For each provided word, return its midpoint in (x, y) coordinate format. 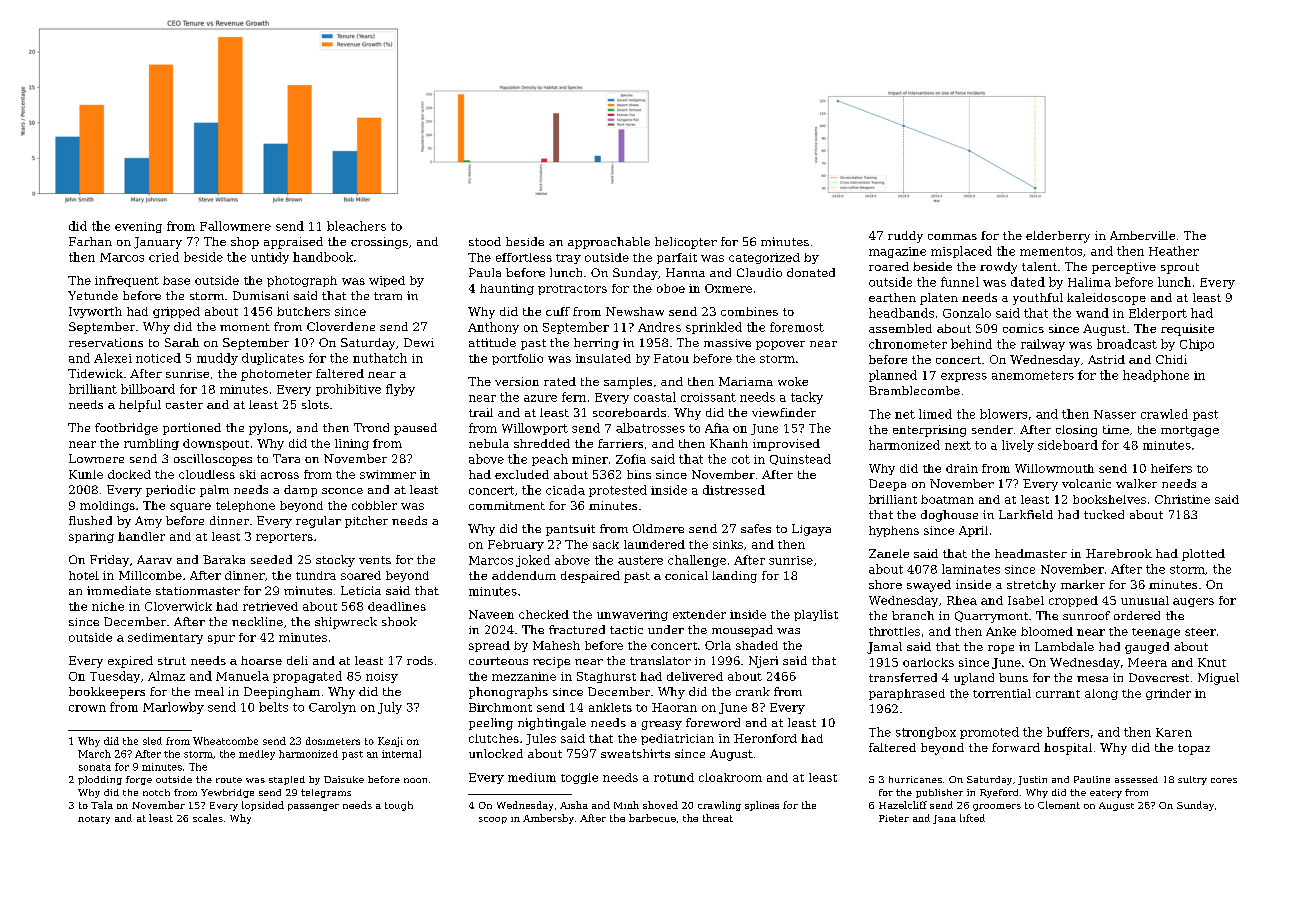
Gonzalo (967, 313)
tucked (1104, 514)
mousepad (742, 631)
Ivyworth (95, 312)
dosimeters (333, 741)
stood (485, 241)
